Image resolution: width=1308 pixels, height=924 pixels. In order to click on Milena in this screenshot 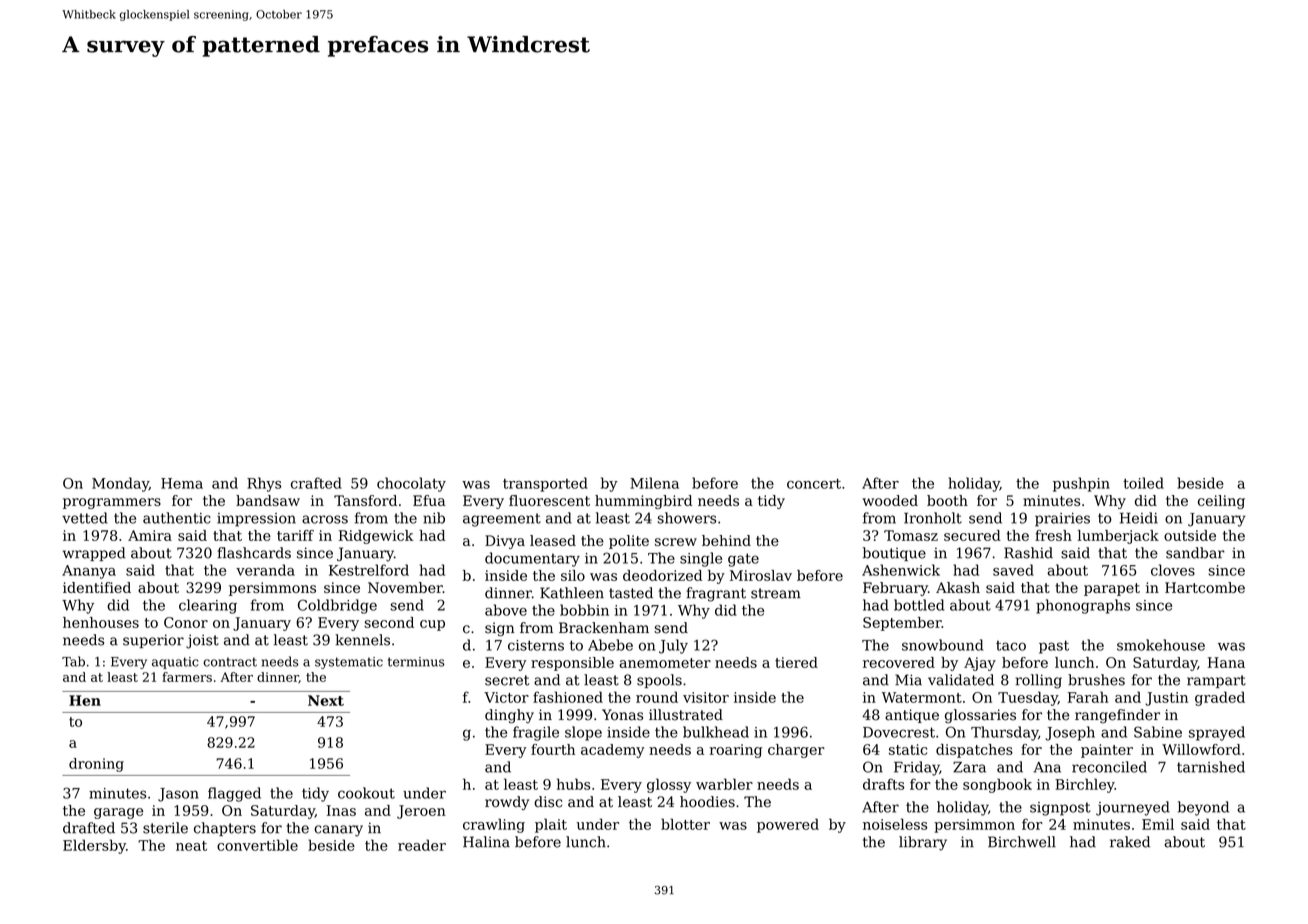, I will do `click(654, 483)`.
